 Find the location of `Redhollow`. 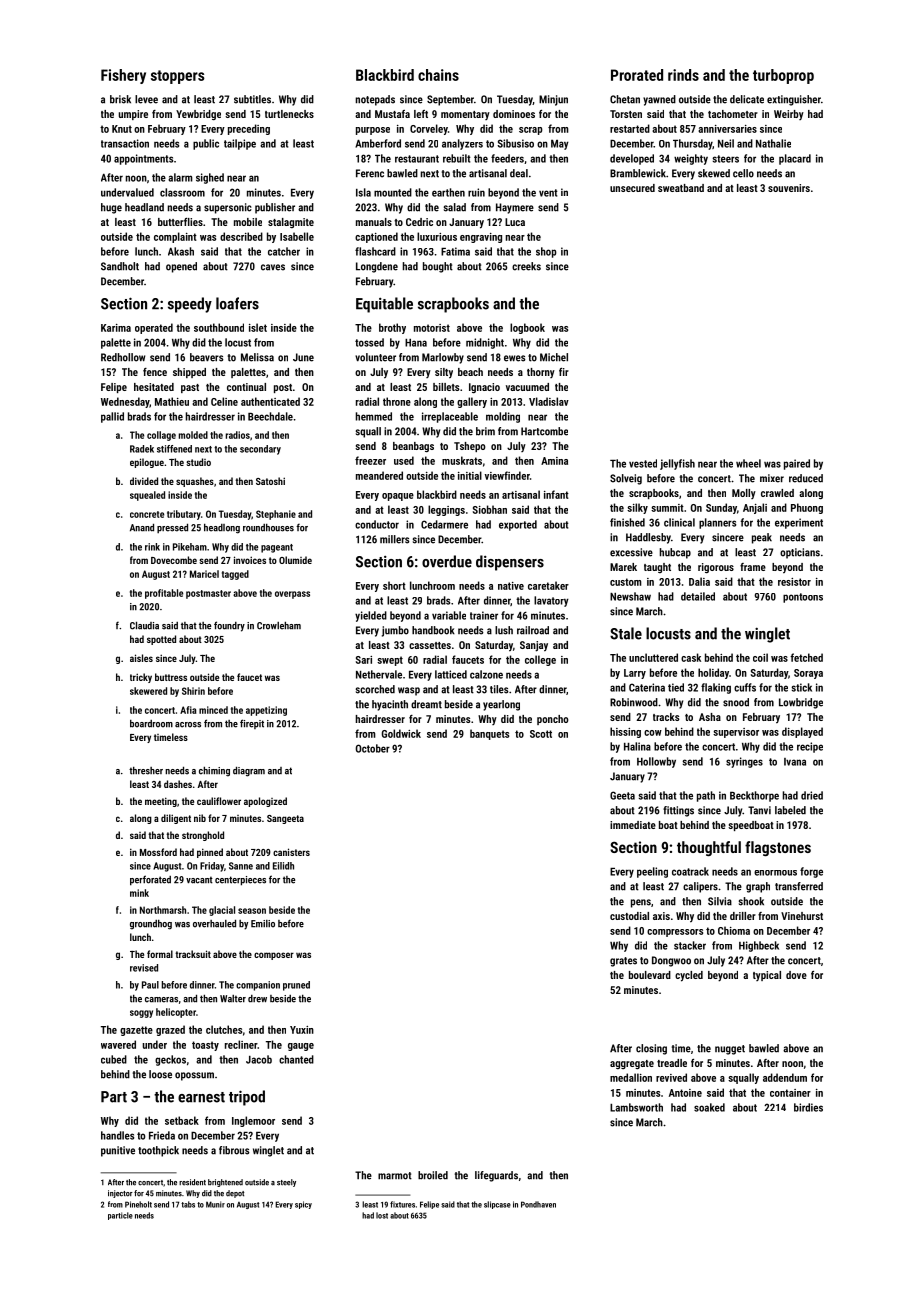

Redhollow is located at coordinates (123, 357).
